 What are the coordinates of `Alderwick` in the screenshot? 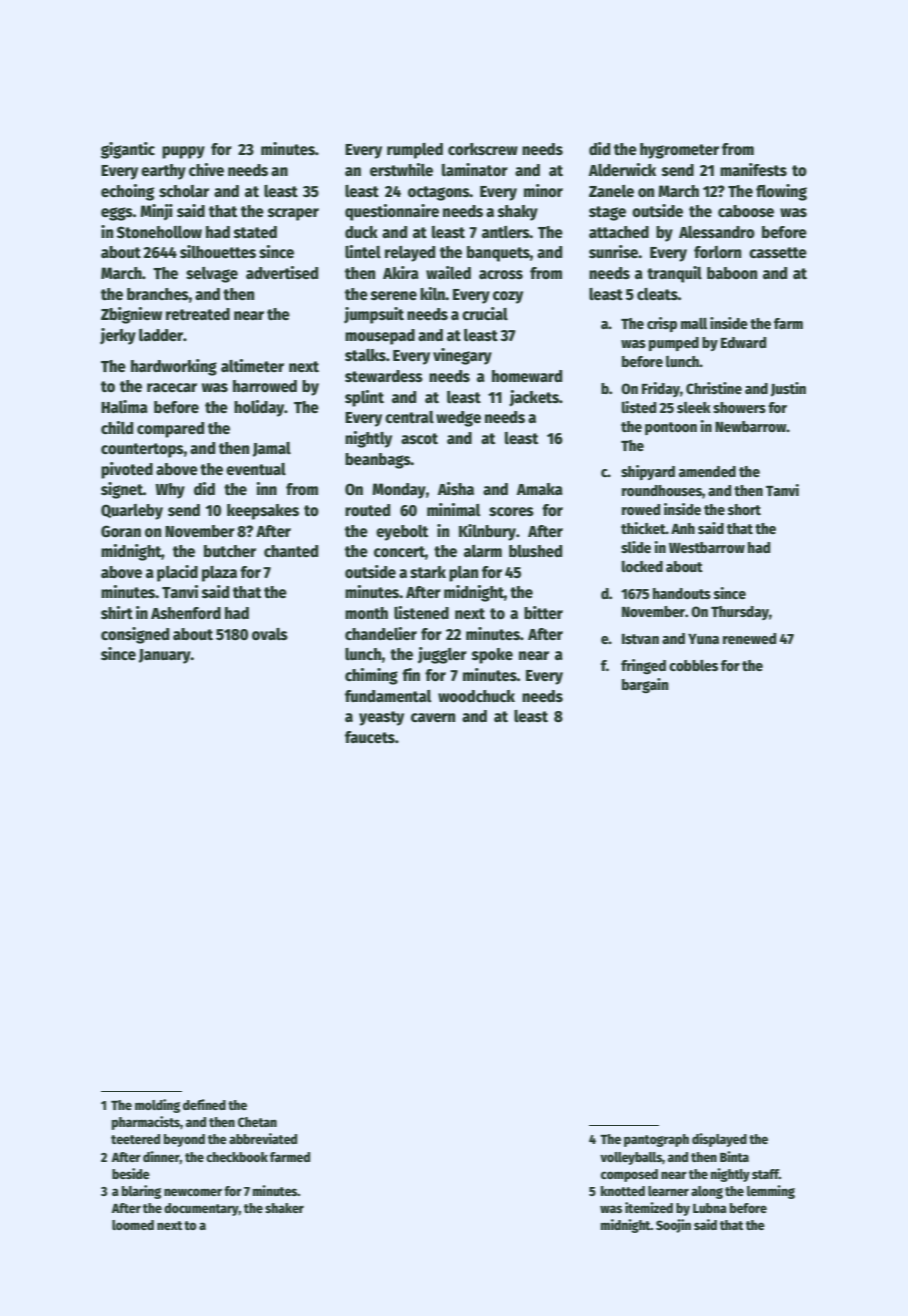 It's located at (622, 170).
